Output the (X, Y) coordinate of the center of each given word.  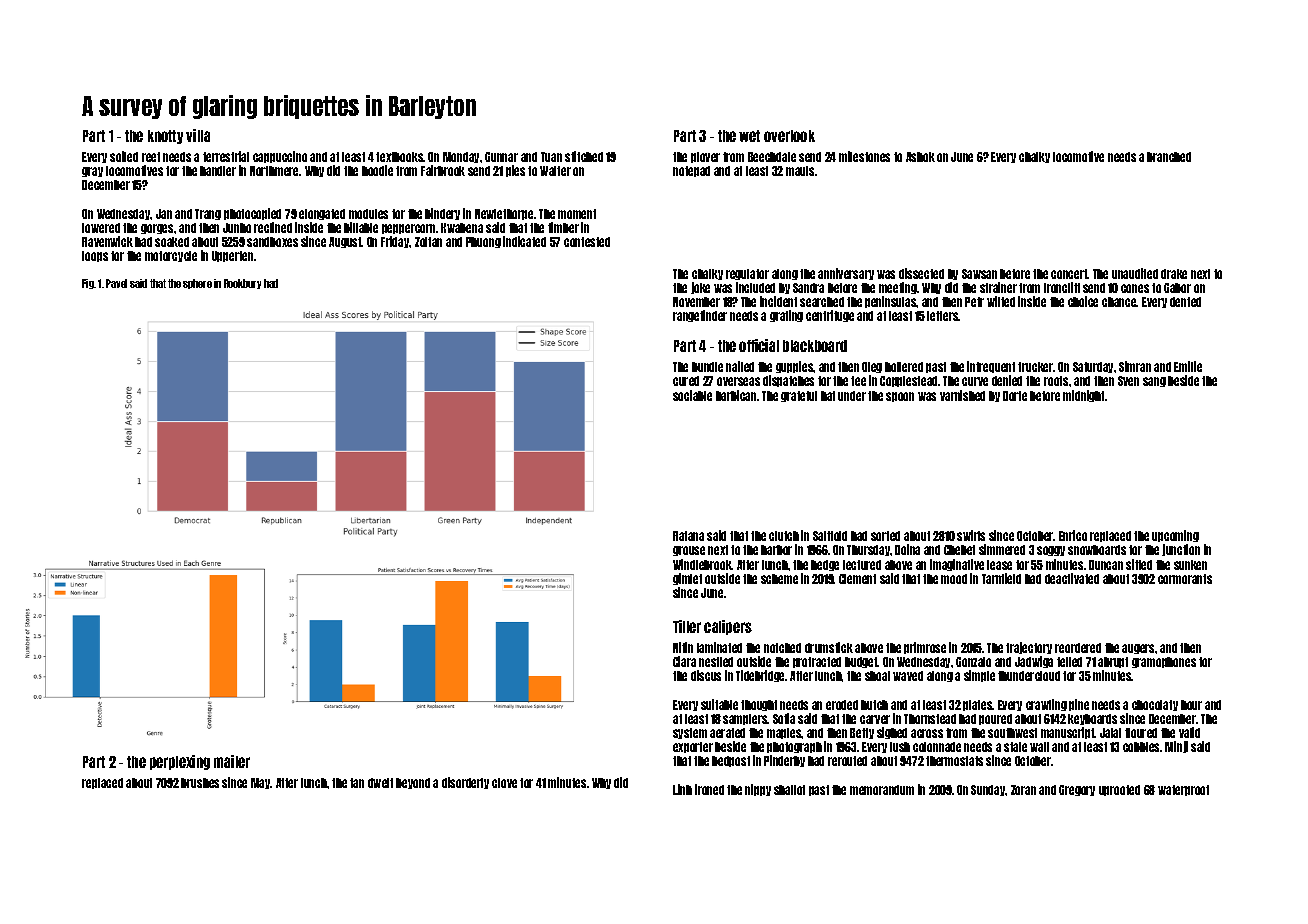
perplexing (180, 762)
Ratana (688, 536)
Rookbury (242, 284)
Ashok (920, 157)
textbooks (400, 157)
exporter (693, 747)
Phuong (483, 242)
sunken (1190, 565)
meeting (898, 288)
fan (357, 783)
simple (979, 676)
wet (749, 136)
